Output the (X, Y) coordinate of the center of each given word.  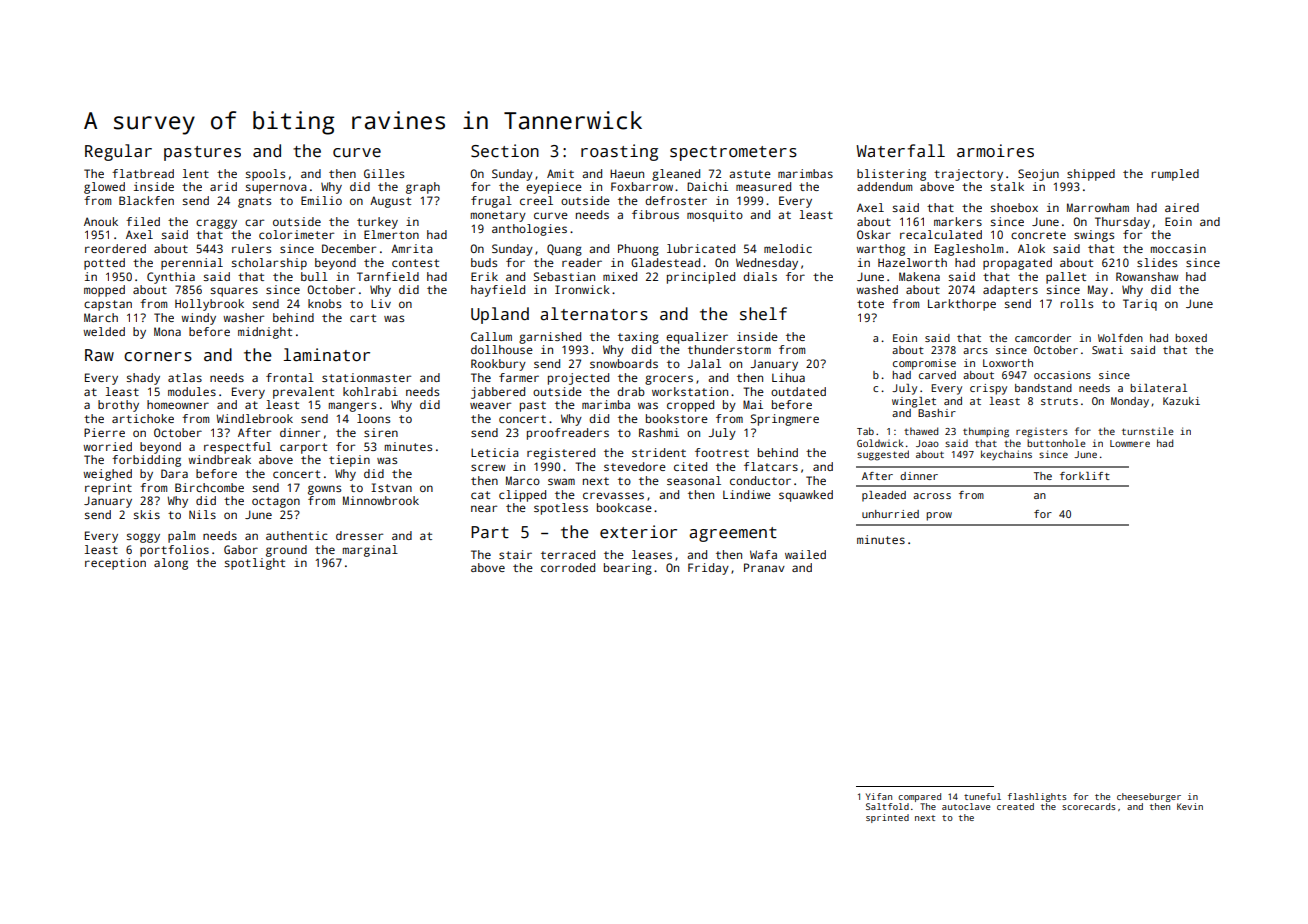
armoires (995, 151)
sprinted (887, 818)
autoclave (966, 806)
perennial (192, 264)
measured (763, 186)
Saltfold (887, 806)
